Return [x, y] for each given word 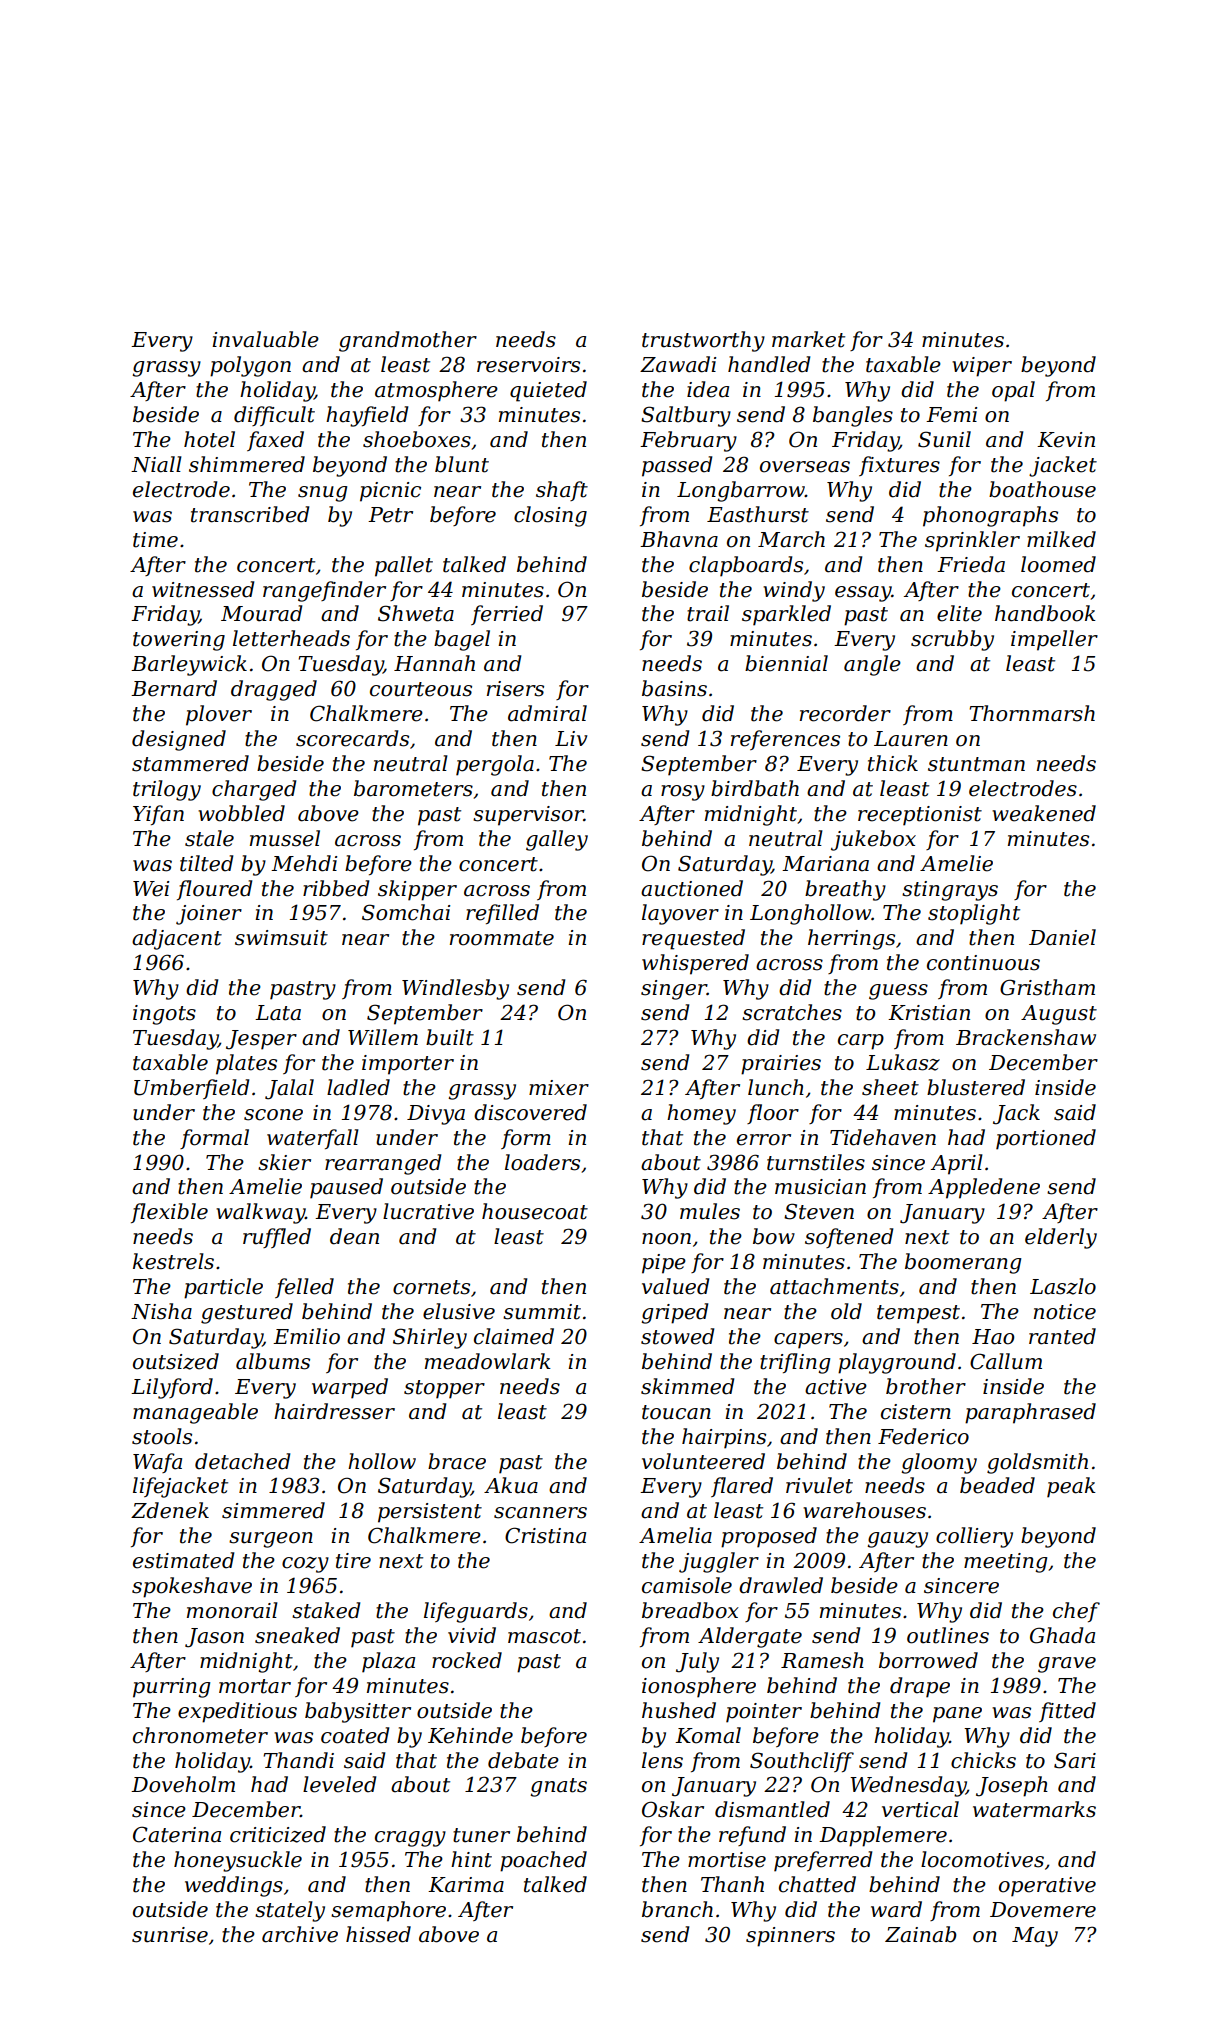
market [808, 339]
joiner [209, 915]
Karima [466, 1885]
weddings [234, 1886]
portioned [1046, 1139]
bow [774, 1236]
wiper [982, 367]
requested [693, 939]
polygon [250, 366]
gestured [247, 1313]
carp [861, 1042]
